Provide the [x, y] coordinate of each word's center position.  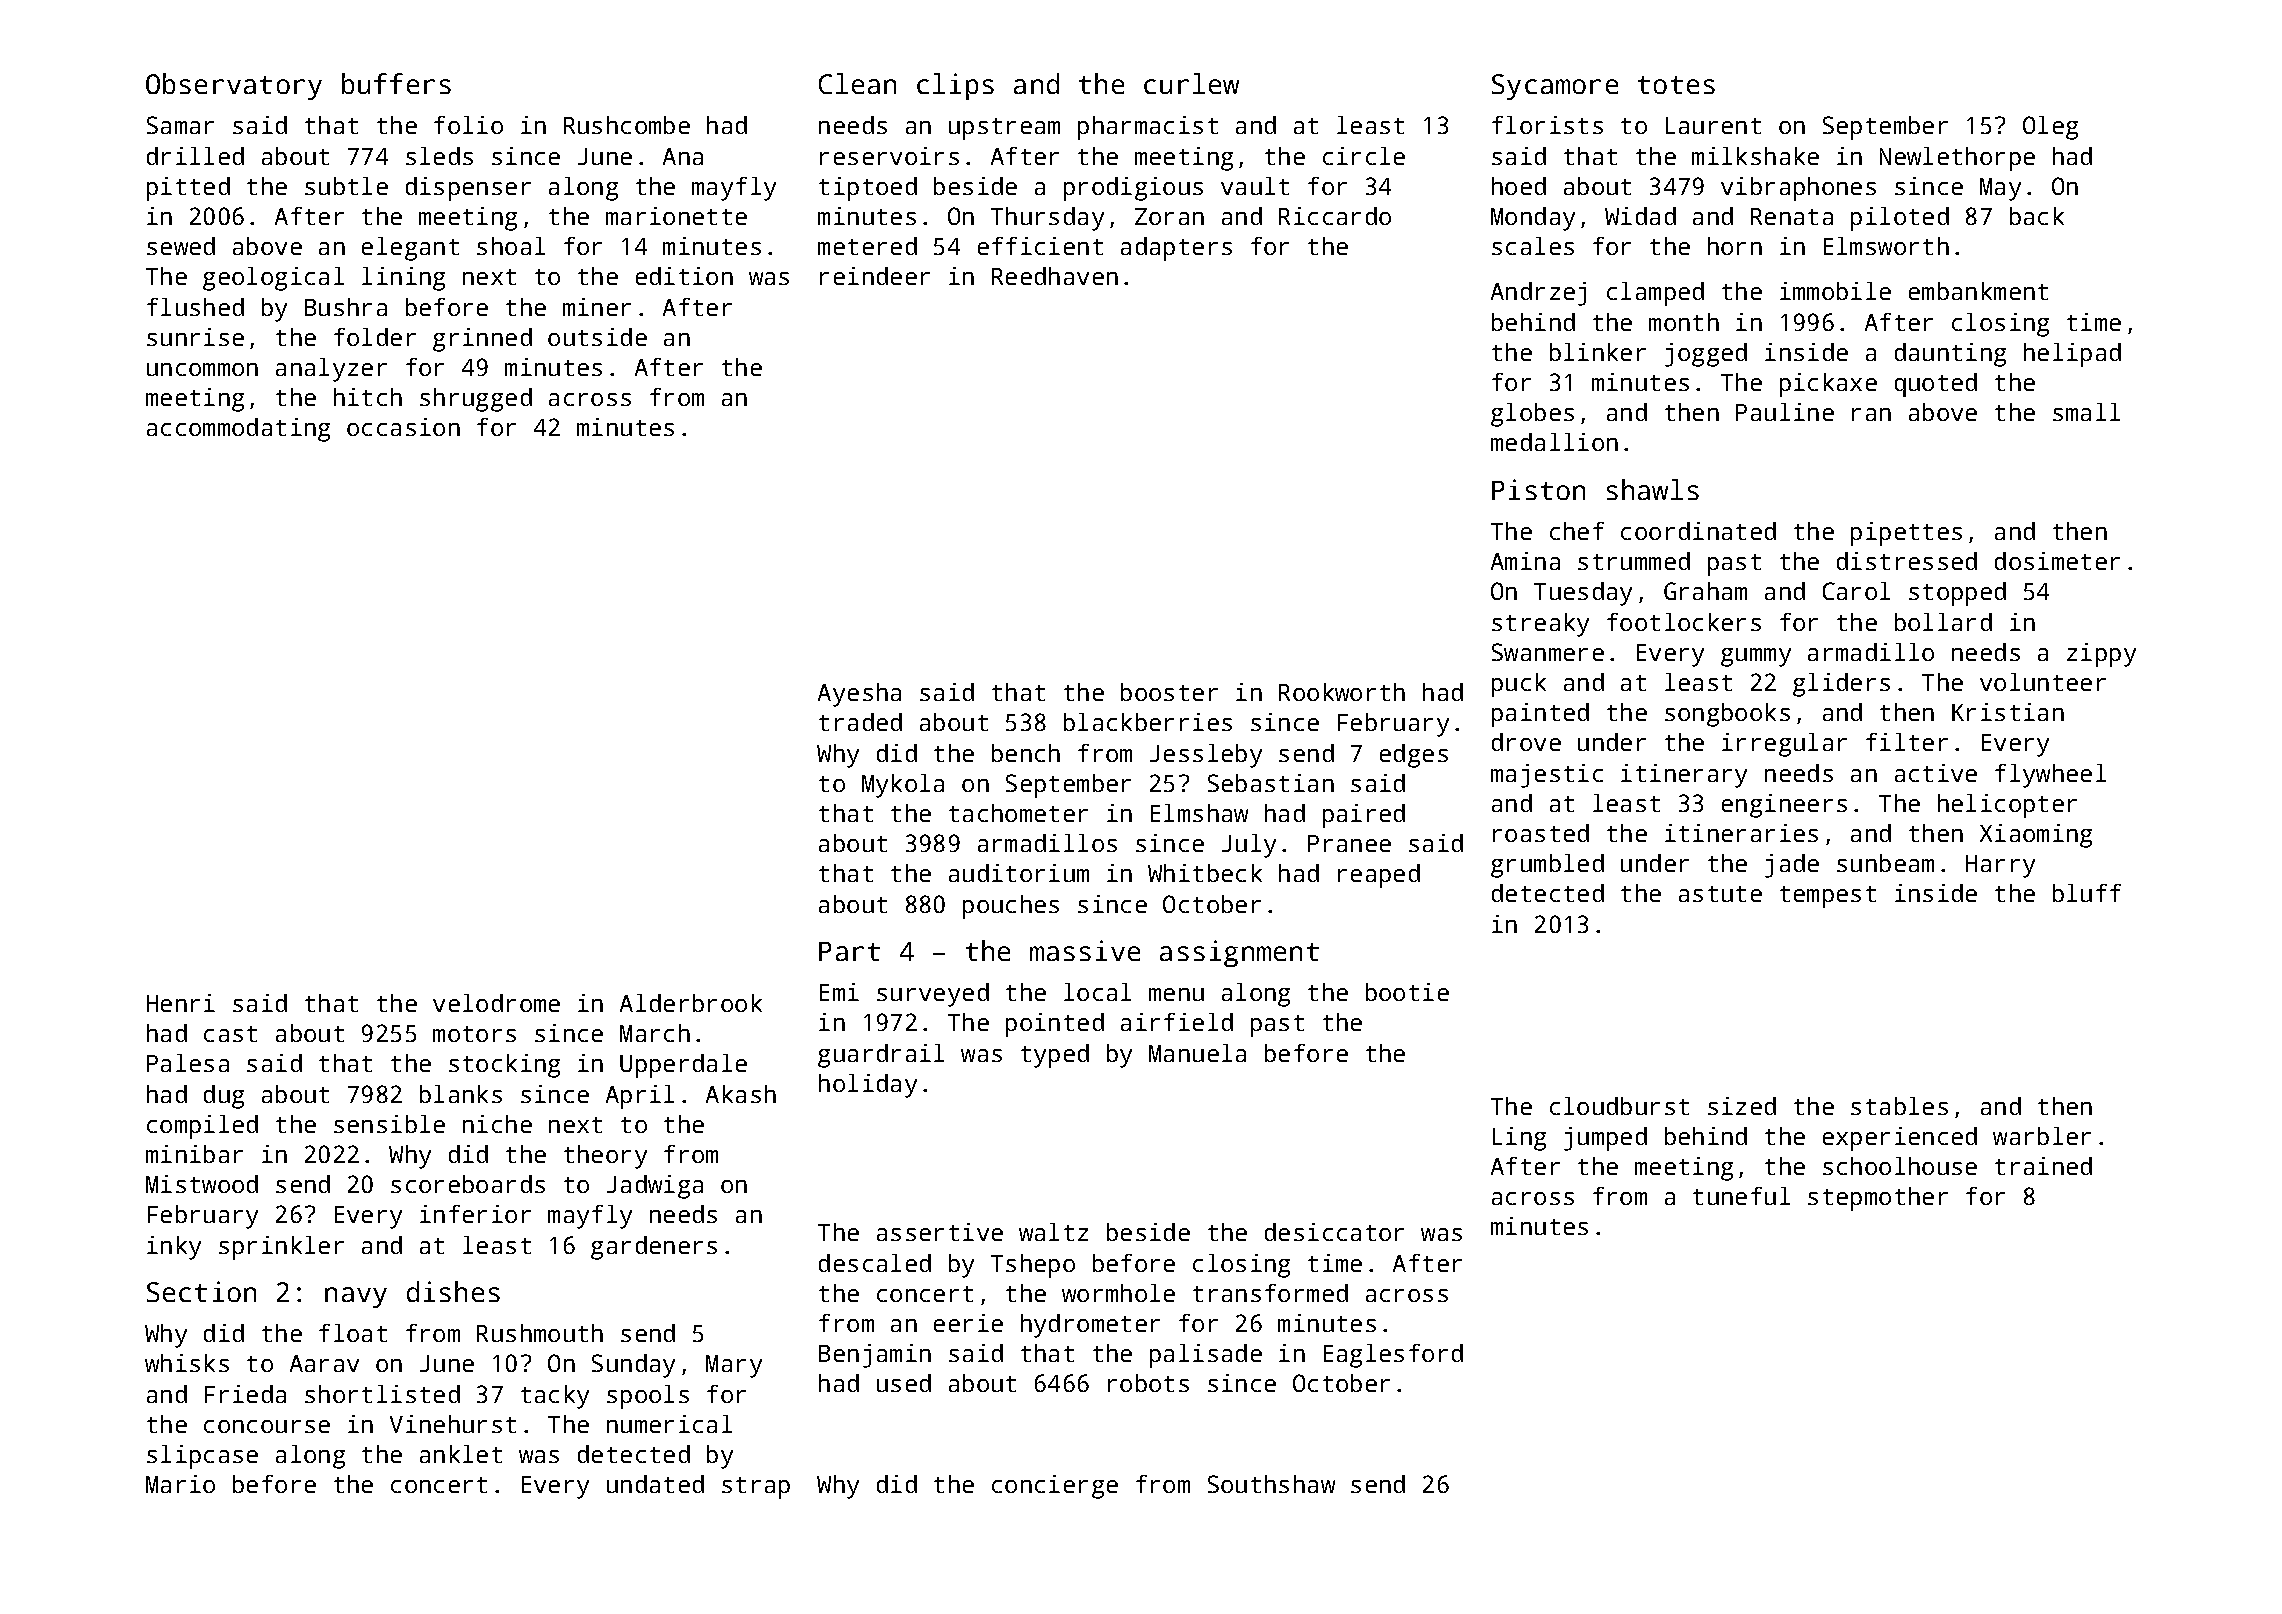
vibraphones [1798, 189]
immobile [1835, 291]
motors [474, 1034]
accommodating [238, 430]
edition [684, 276]
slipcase [202, 1457]
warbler [2042, 1136]
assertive [940, 1232]
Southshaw [1271, 1484]
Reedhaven [1055, 276]
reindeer [875, 276]
